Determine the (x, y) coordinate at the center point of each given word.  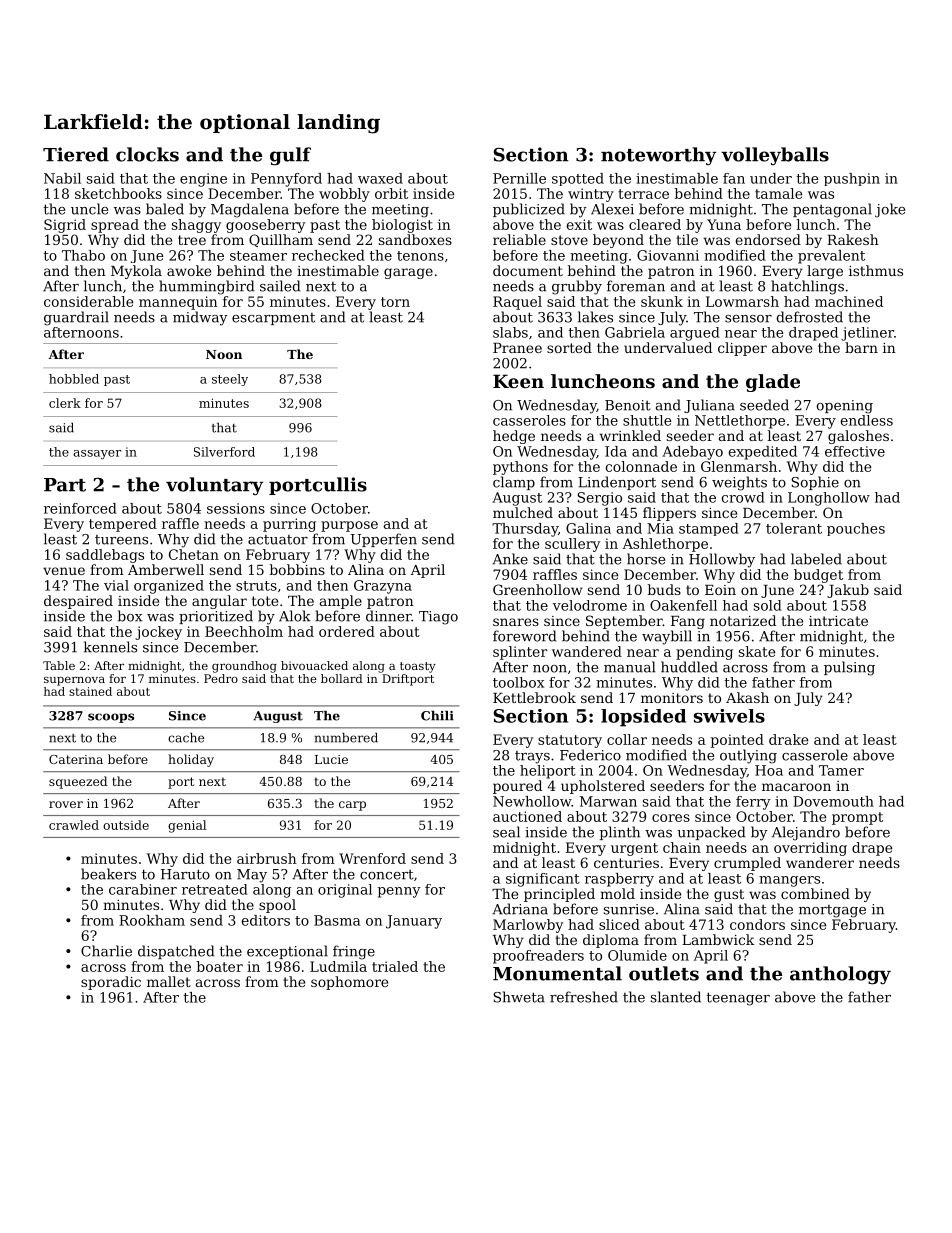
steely (230, 380)
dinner (389, 616)
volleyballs (775, 156)
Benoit (628, 405)
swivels (729, 716)
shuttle (647, 420)
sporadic (111, 983)
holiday (191, 760)
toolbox (518, 682)
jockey (158, 633)
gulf (290, 156)
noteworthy (658, 156)
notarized (743, 620)
